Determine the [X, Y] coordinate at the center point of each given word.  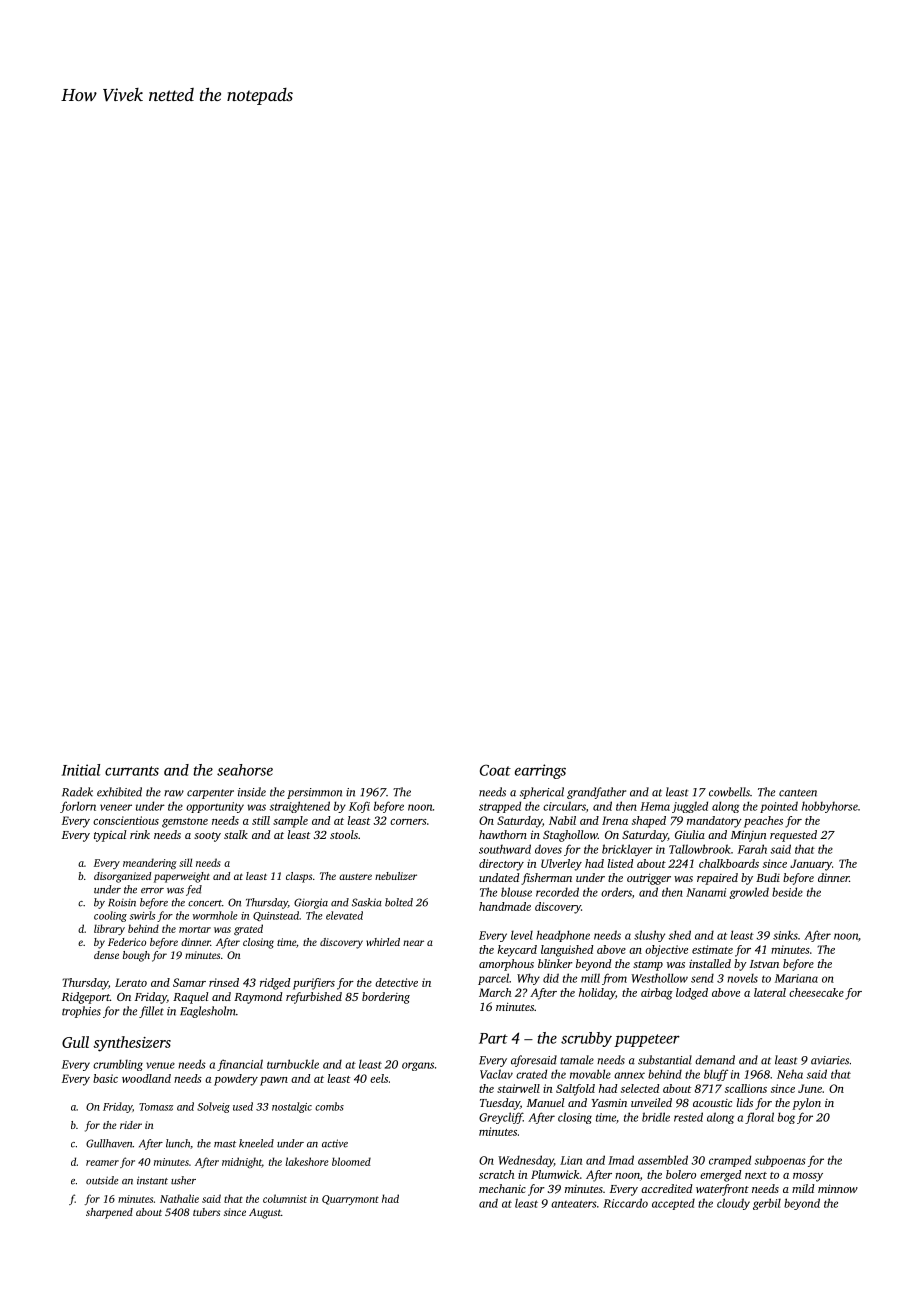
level [522, 935]
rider [131, 1125]
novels [742, 978]
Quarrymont [350, 1200]
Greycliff [501, 1118]
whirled [383, 942]
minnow [838, 1188]
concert [205, 903]
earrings [540, 771]
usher [183, 1180]
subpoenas [780, 1161]
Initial [81, 770]
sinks [785, 935]
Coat [495, 770]
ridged [275, 984]
